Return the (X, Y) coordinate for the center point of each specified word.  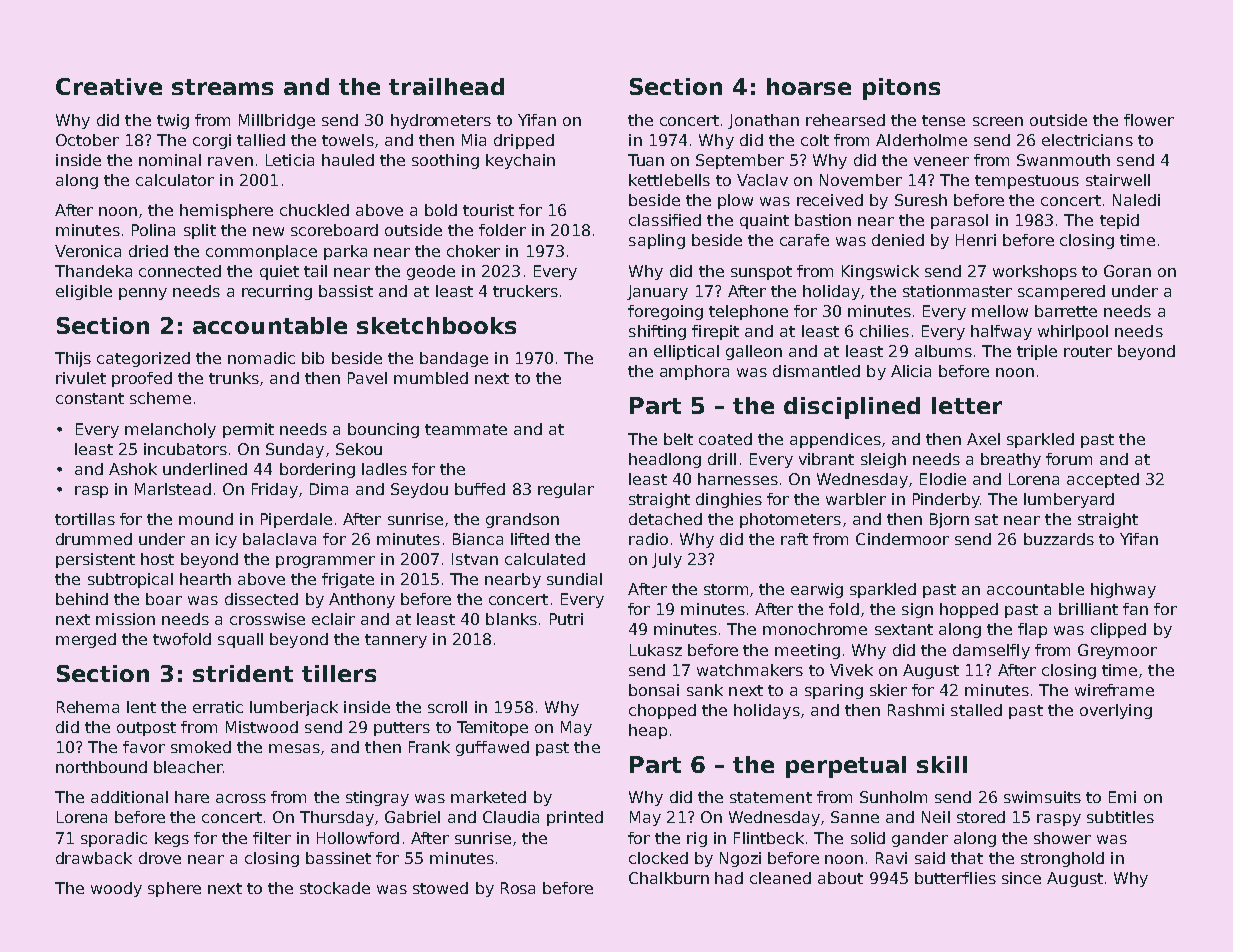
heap (648, 731)
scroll (447, 707)
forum (1069, 459)
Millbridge (277, 121)
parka (345, 252)
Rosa (518, 888)
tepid (1119, 221)
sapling (657, 241)
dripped (524, 141)
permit (248, 430)
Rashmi (916, 710)
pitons (901, 89)
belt (678, 439)
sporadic (114, 839)
